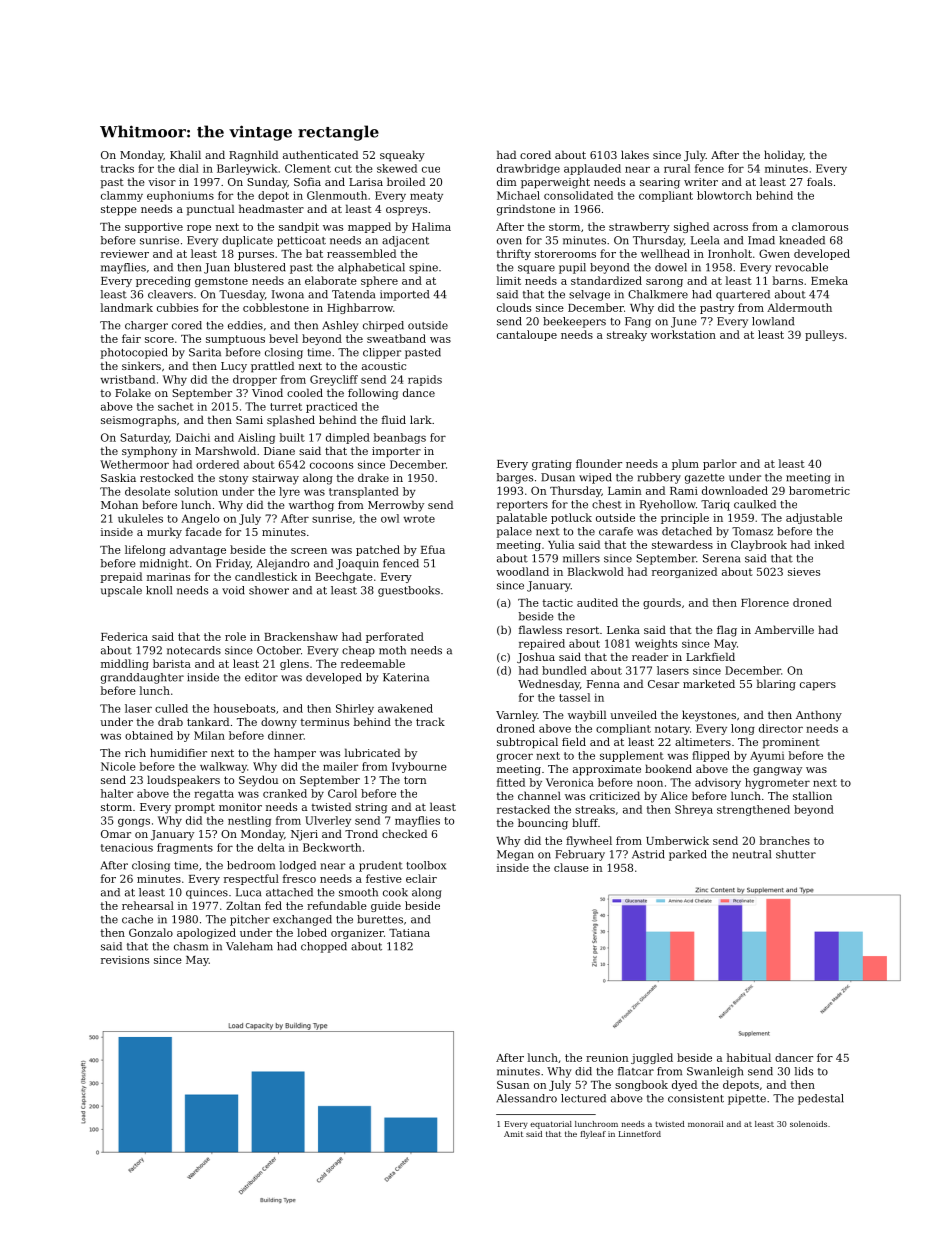 The height and width of the image is (1233, 952). What do you see at coordinates (819, 716) in the image?
I see `Anthony` at bounding box center [819, 716].
